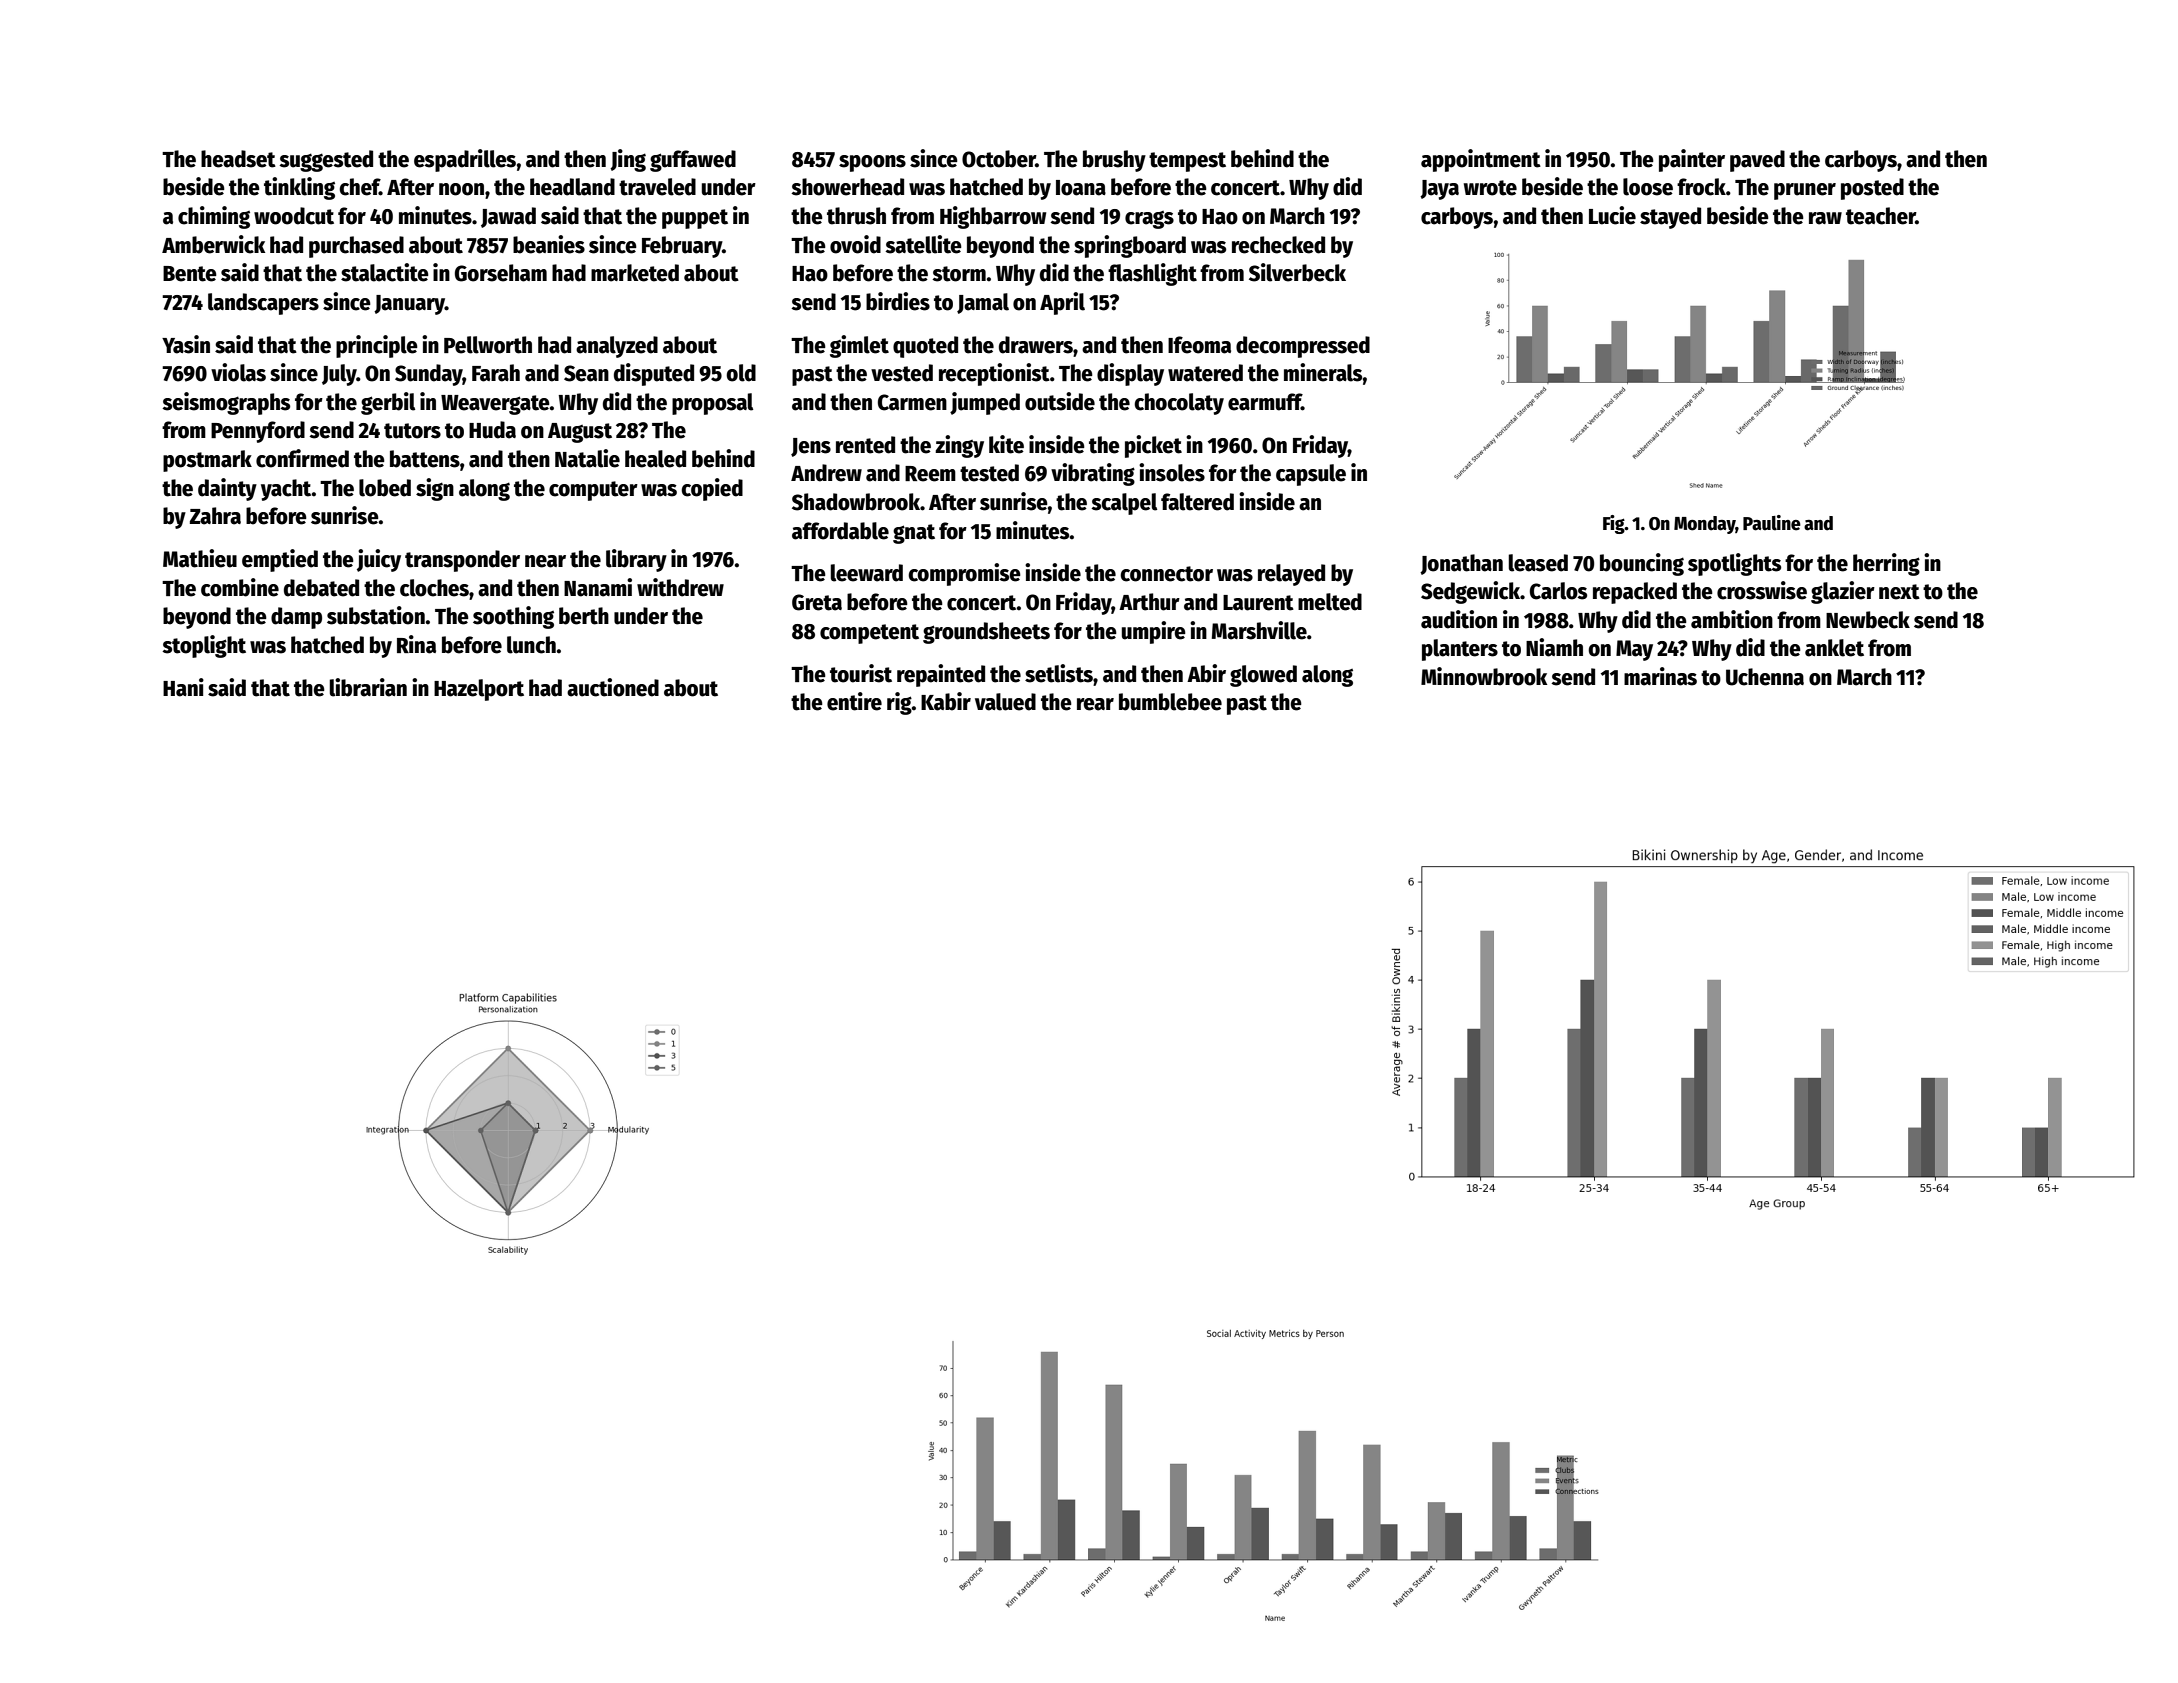 This document has height=1683, width=2178. Describe the element at coordinates (1323, 372) in the document. I see `minerals` at that location.
